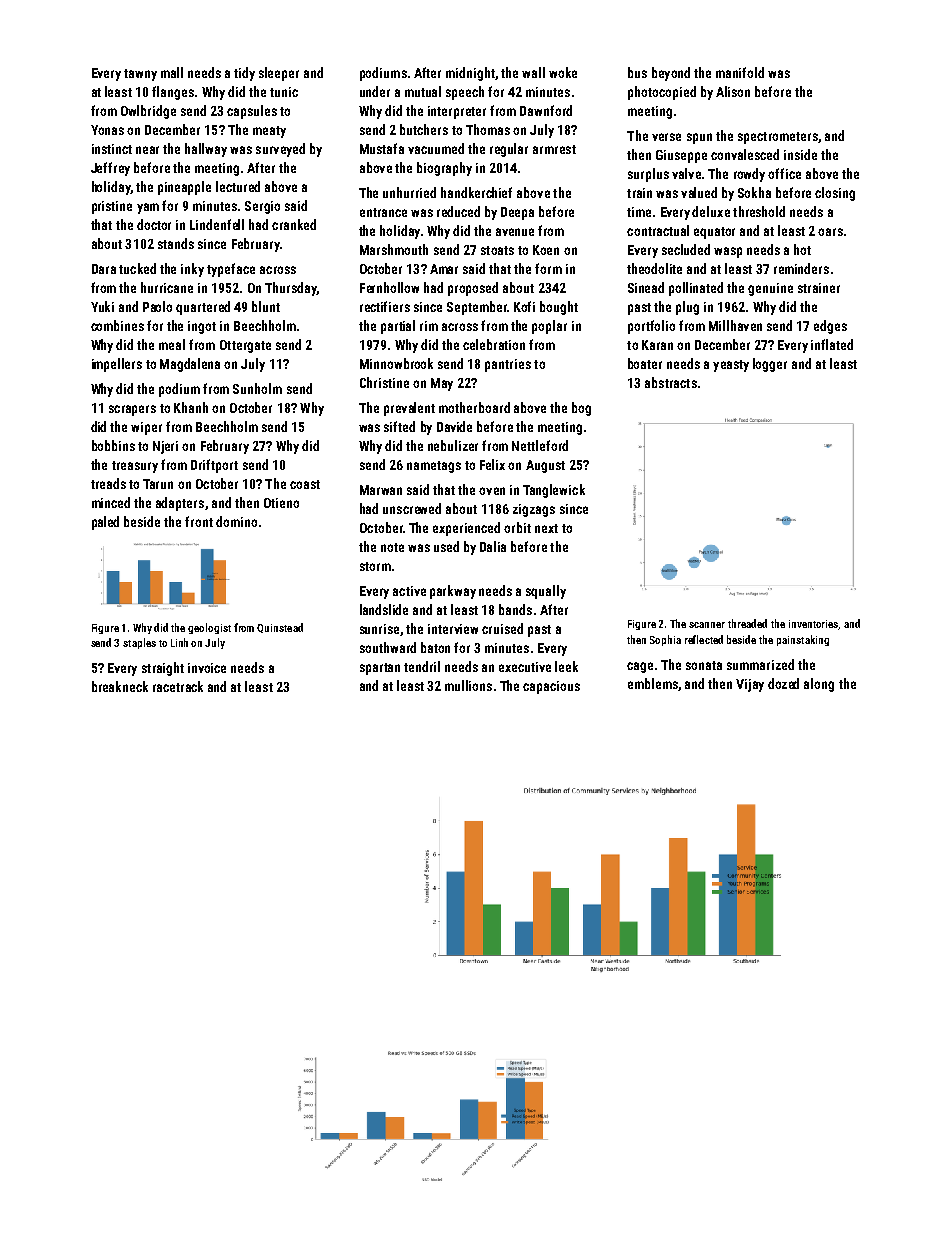  What do you see at coordinates (566, 666) in the screenshot?
I see `leek` at bounding box center [566, 666].
